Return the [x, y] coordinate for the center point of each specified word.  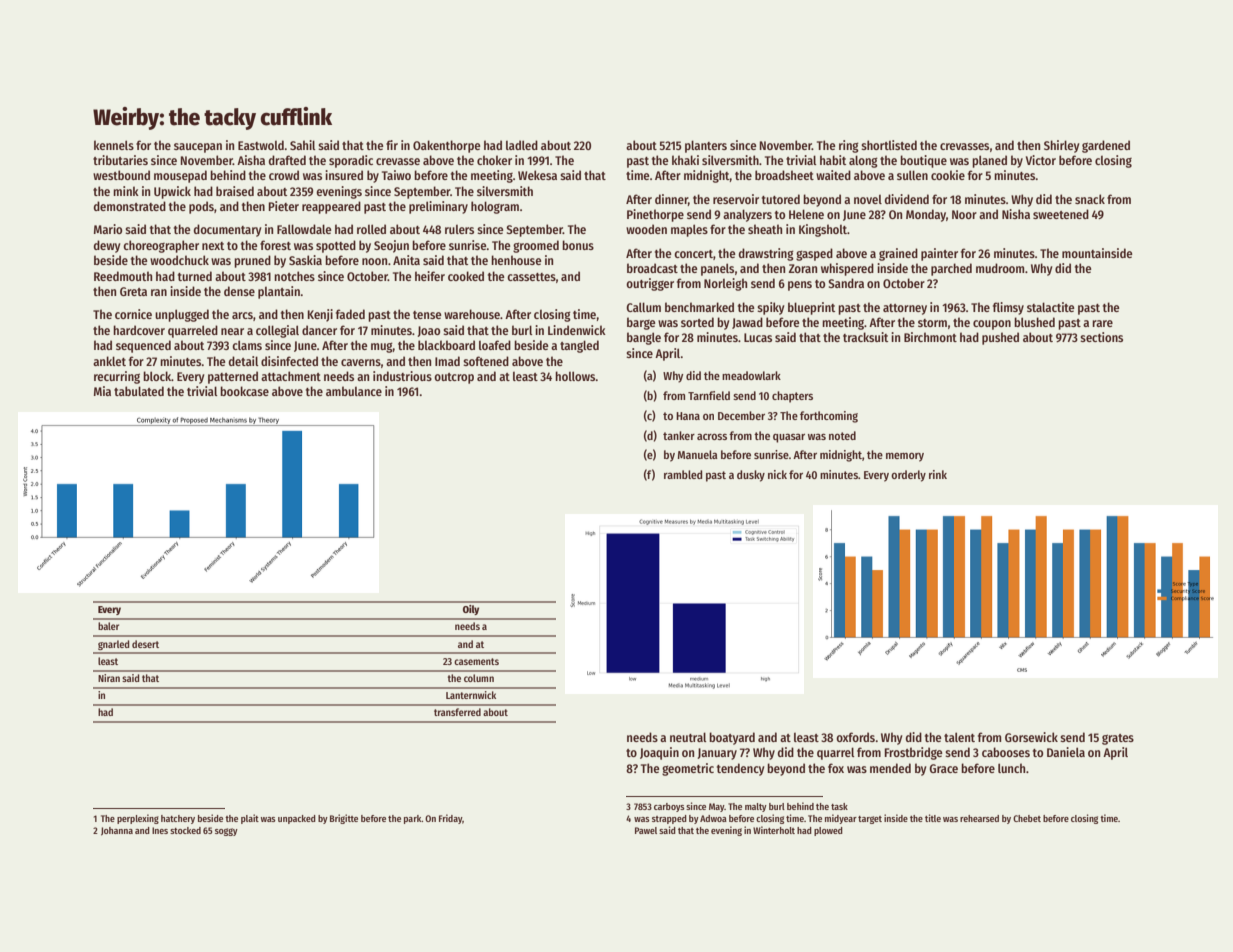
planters [706, 146]
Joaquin [659, 753]
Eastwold [261, 145]
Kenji [320, 315]
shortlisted [889, 145]
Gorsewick [1031, 737]
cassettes [531, 277]
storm [932, 323]
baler [108, 626]
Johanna [117, 831]
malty [756, 807]
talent [959, 737]
